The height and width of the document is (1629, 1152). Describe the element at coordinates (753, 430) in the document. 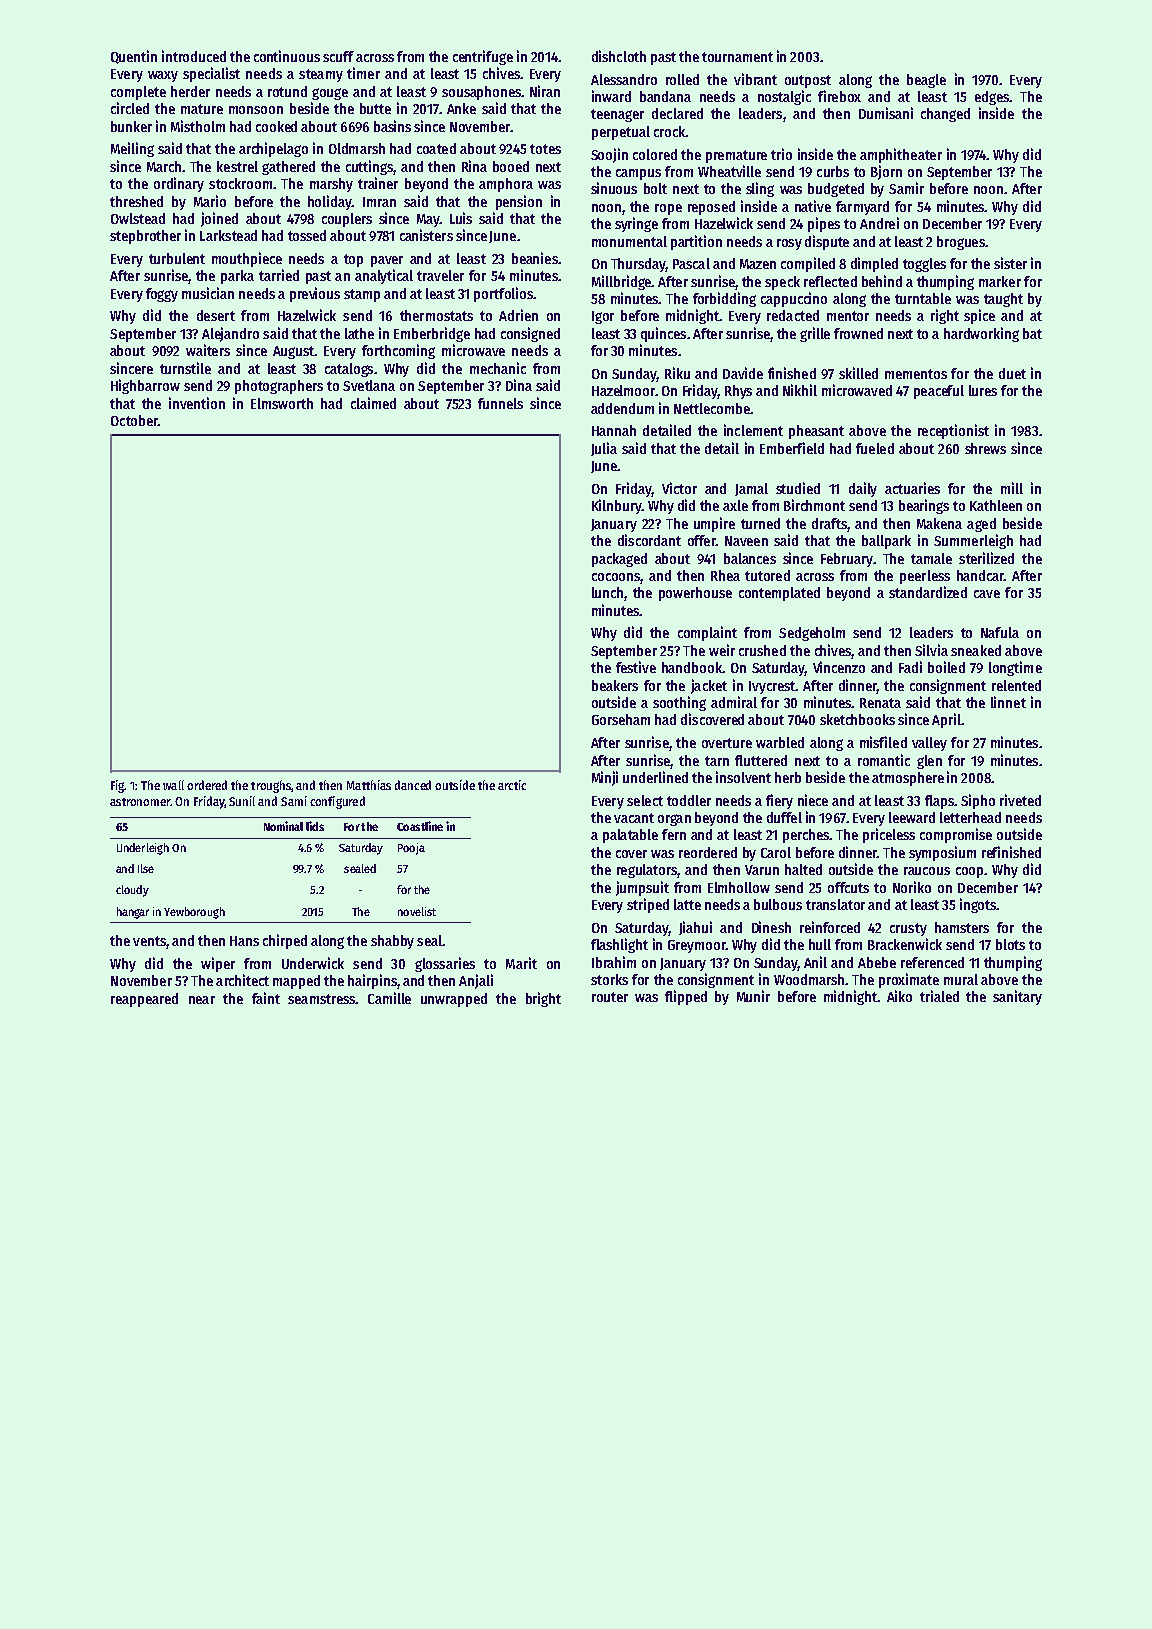

I see `inclement` at that location.
